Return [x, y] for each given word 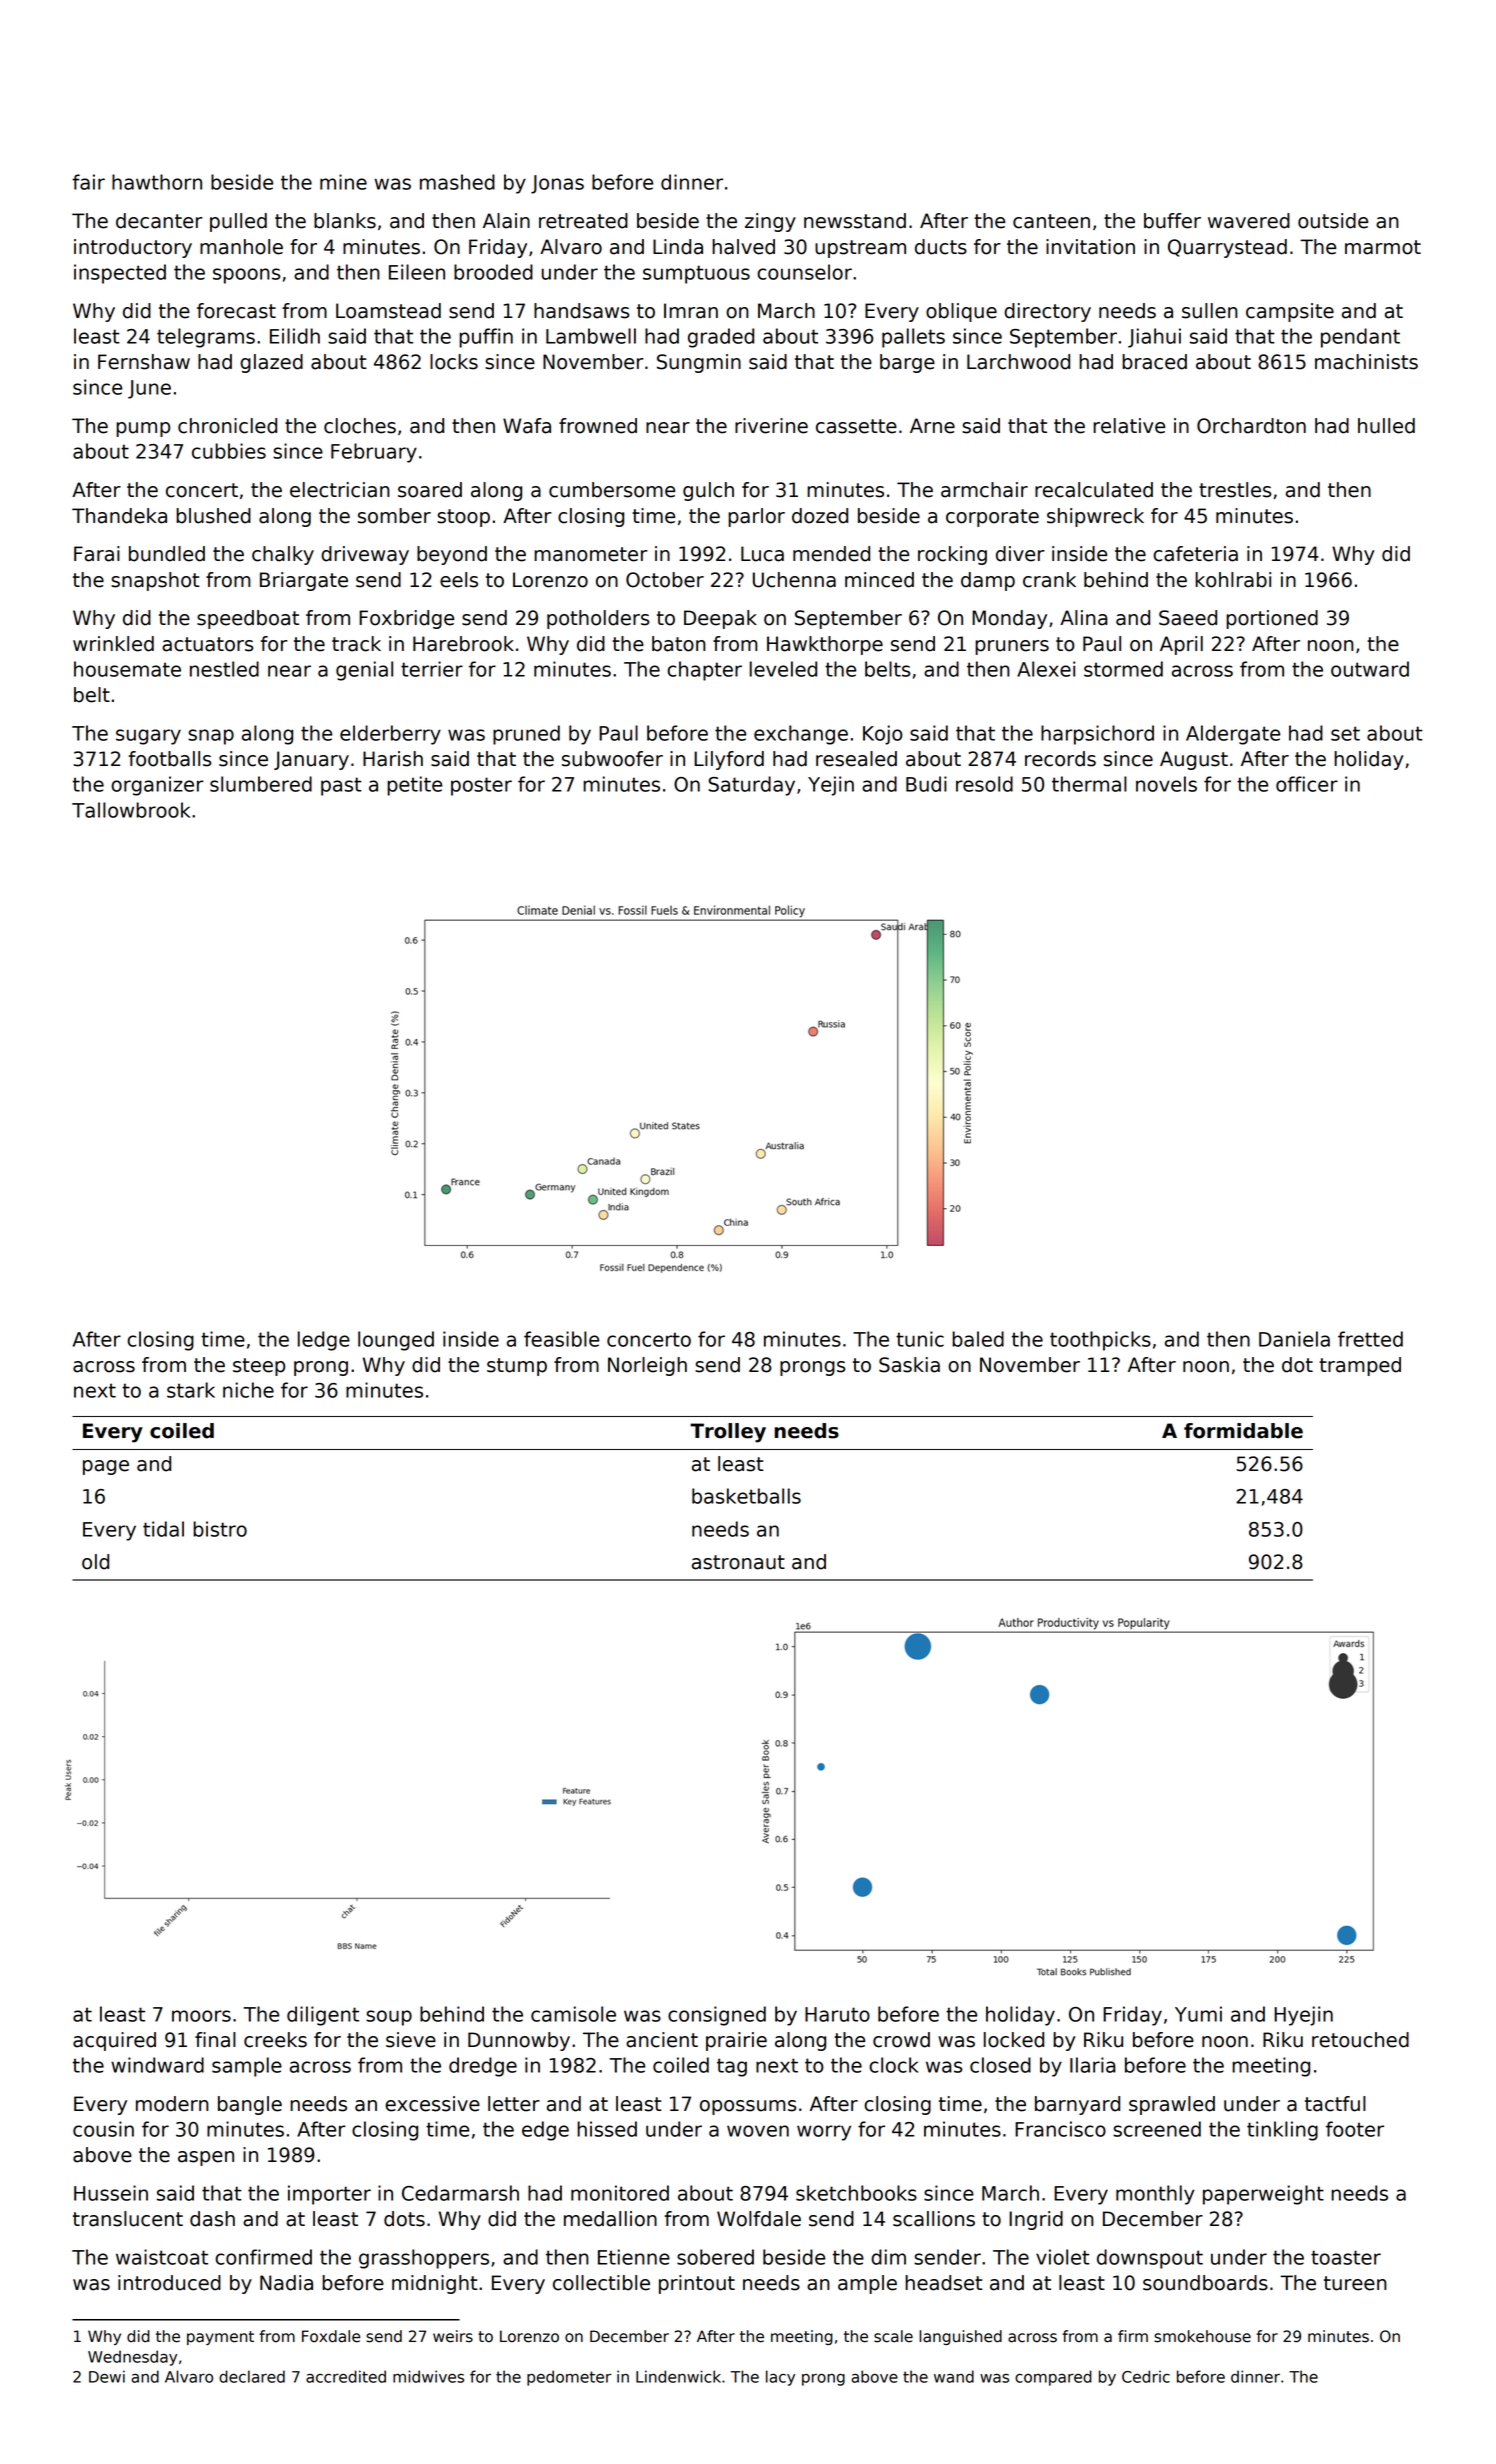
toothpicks [1100, 1341]
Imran [691, 311]
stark [191, 1390]
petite [414, 786]
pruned [526, 735]
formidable [1243, 1431]
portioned [1272, 619]
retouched [1360, 2040]
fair [88, 182]
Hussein [111, 2193]
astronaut [738, 1562]
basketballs [746, 1496]
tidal [163, 1529]
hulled [1386, 426]
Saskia [909, 1365]
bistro [220, 1529]
